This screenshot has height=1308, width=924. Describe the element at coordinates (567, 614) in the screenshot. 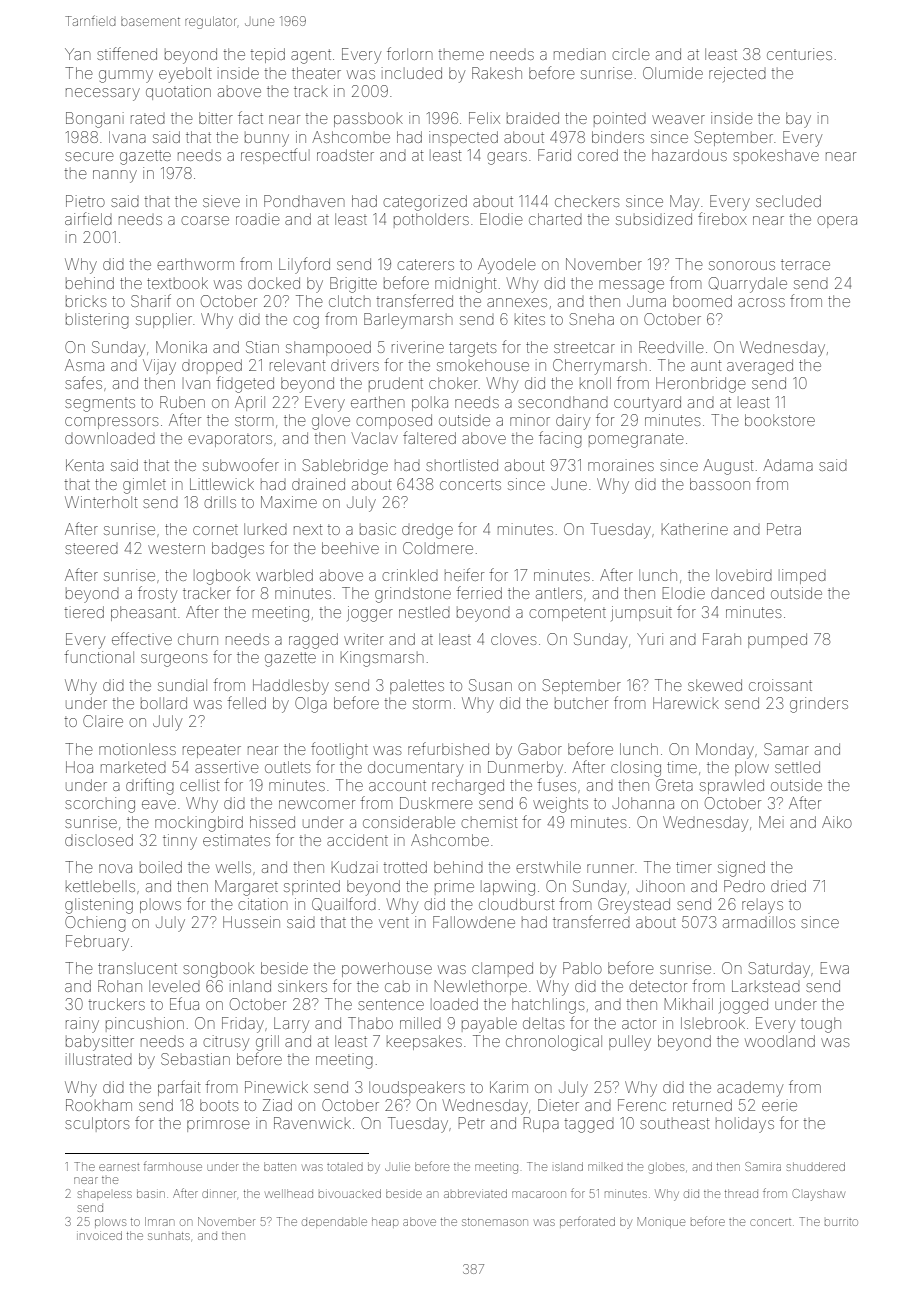

I see `competent` at that location.
